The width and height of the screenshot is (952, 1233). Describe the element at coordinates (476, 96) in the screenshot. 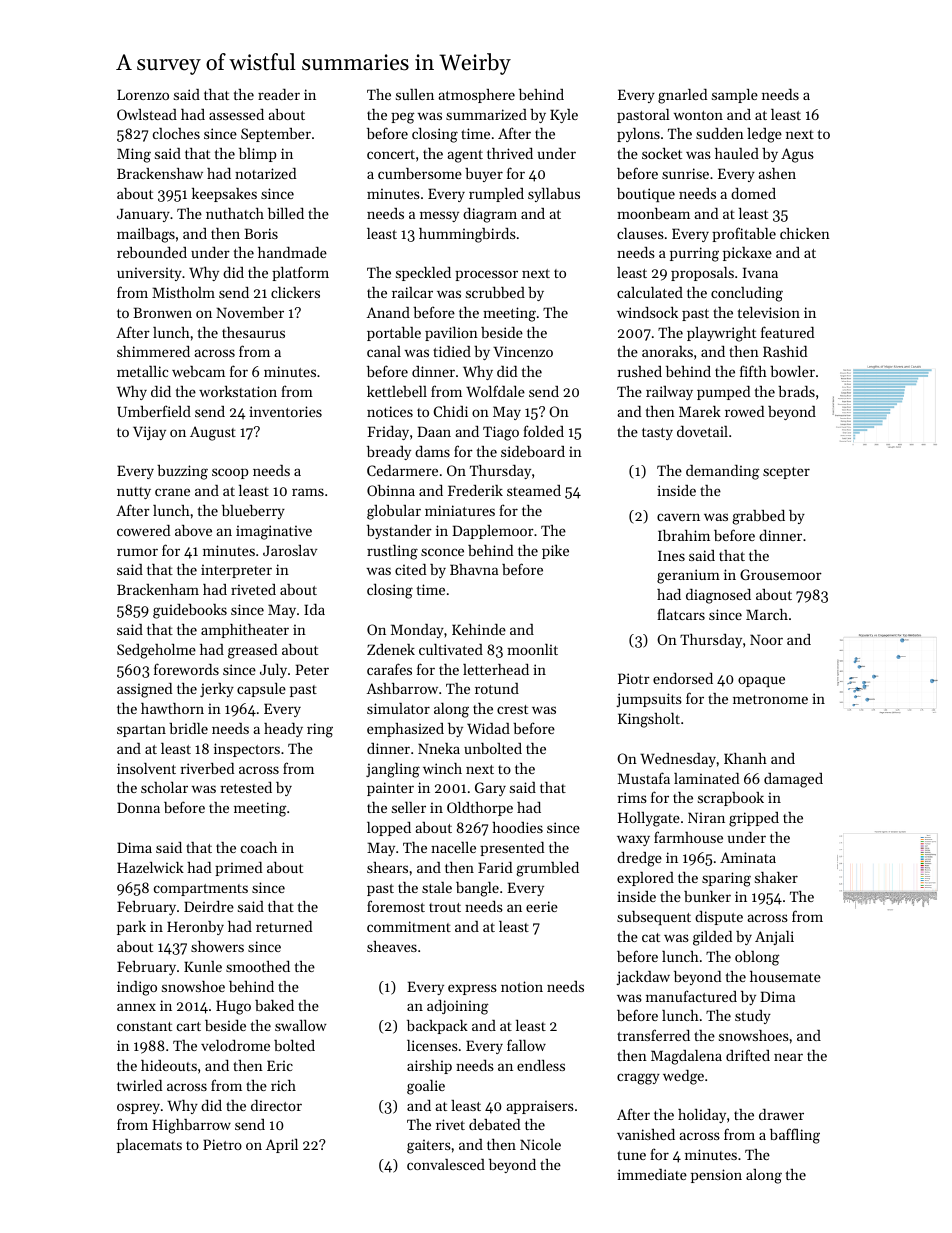

I see `atmosphere` at that location.
